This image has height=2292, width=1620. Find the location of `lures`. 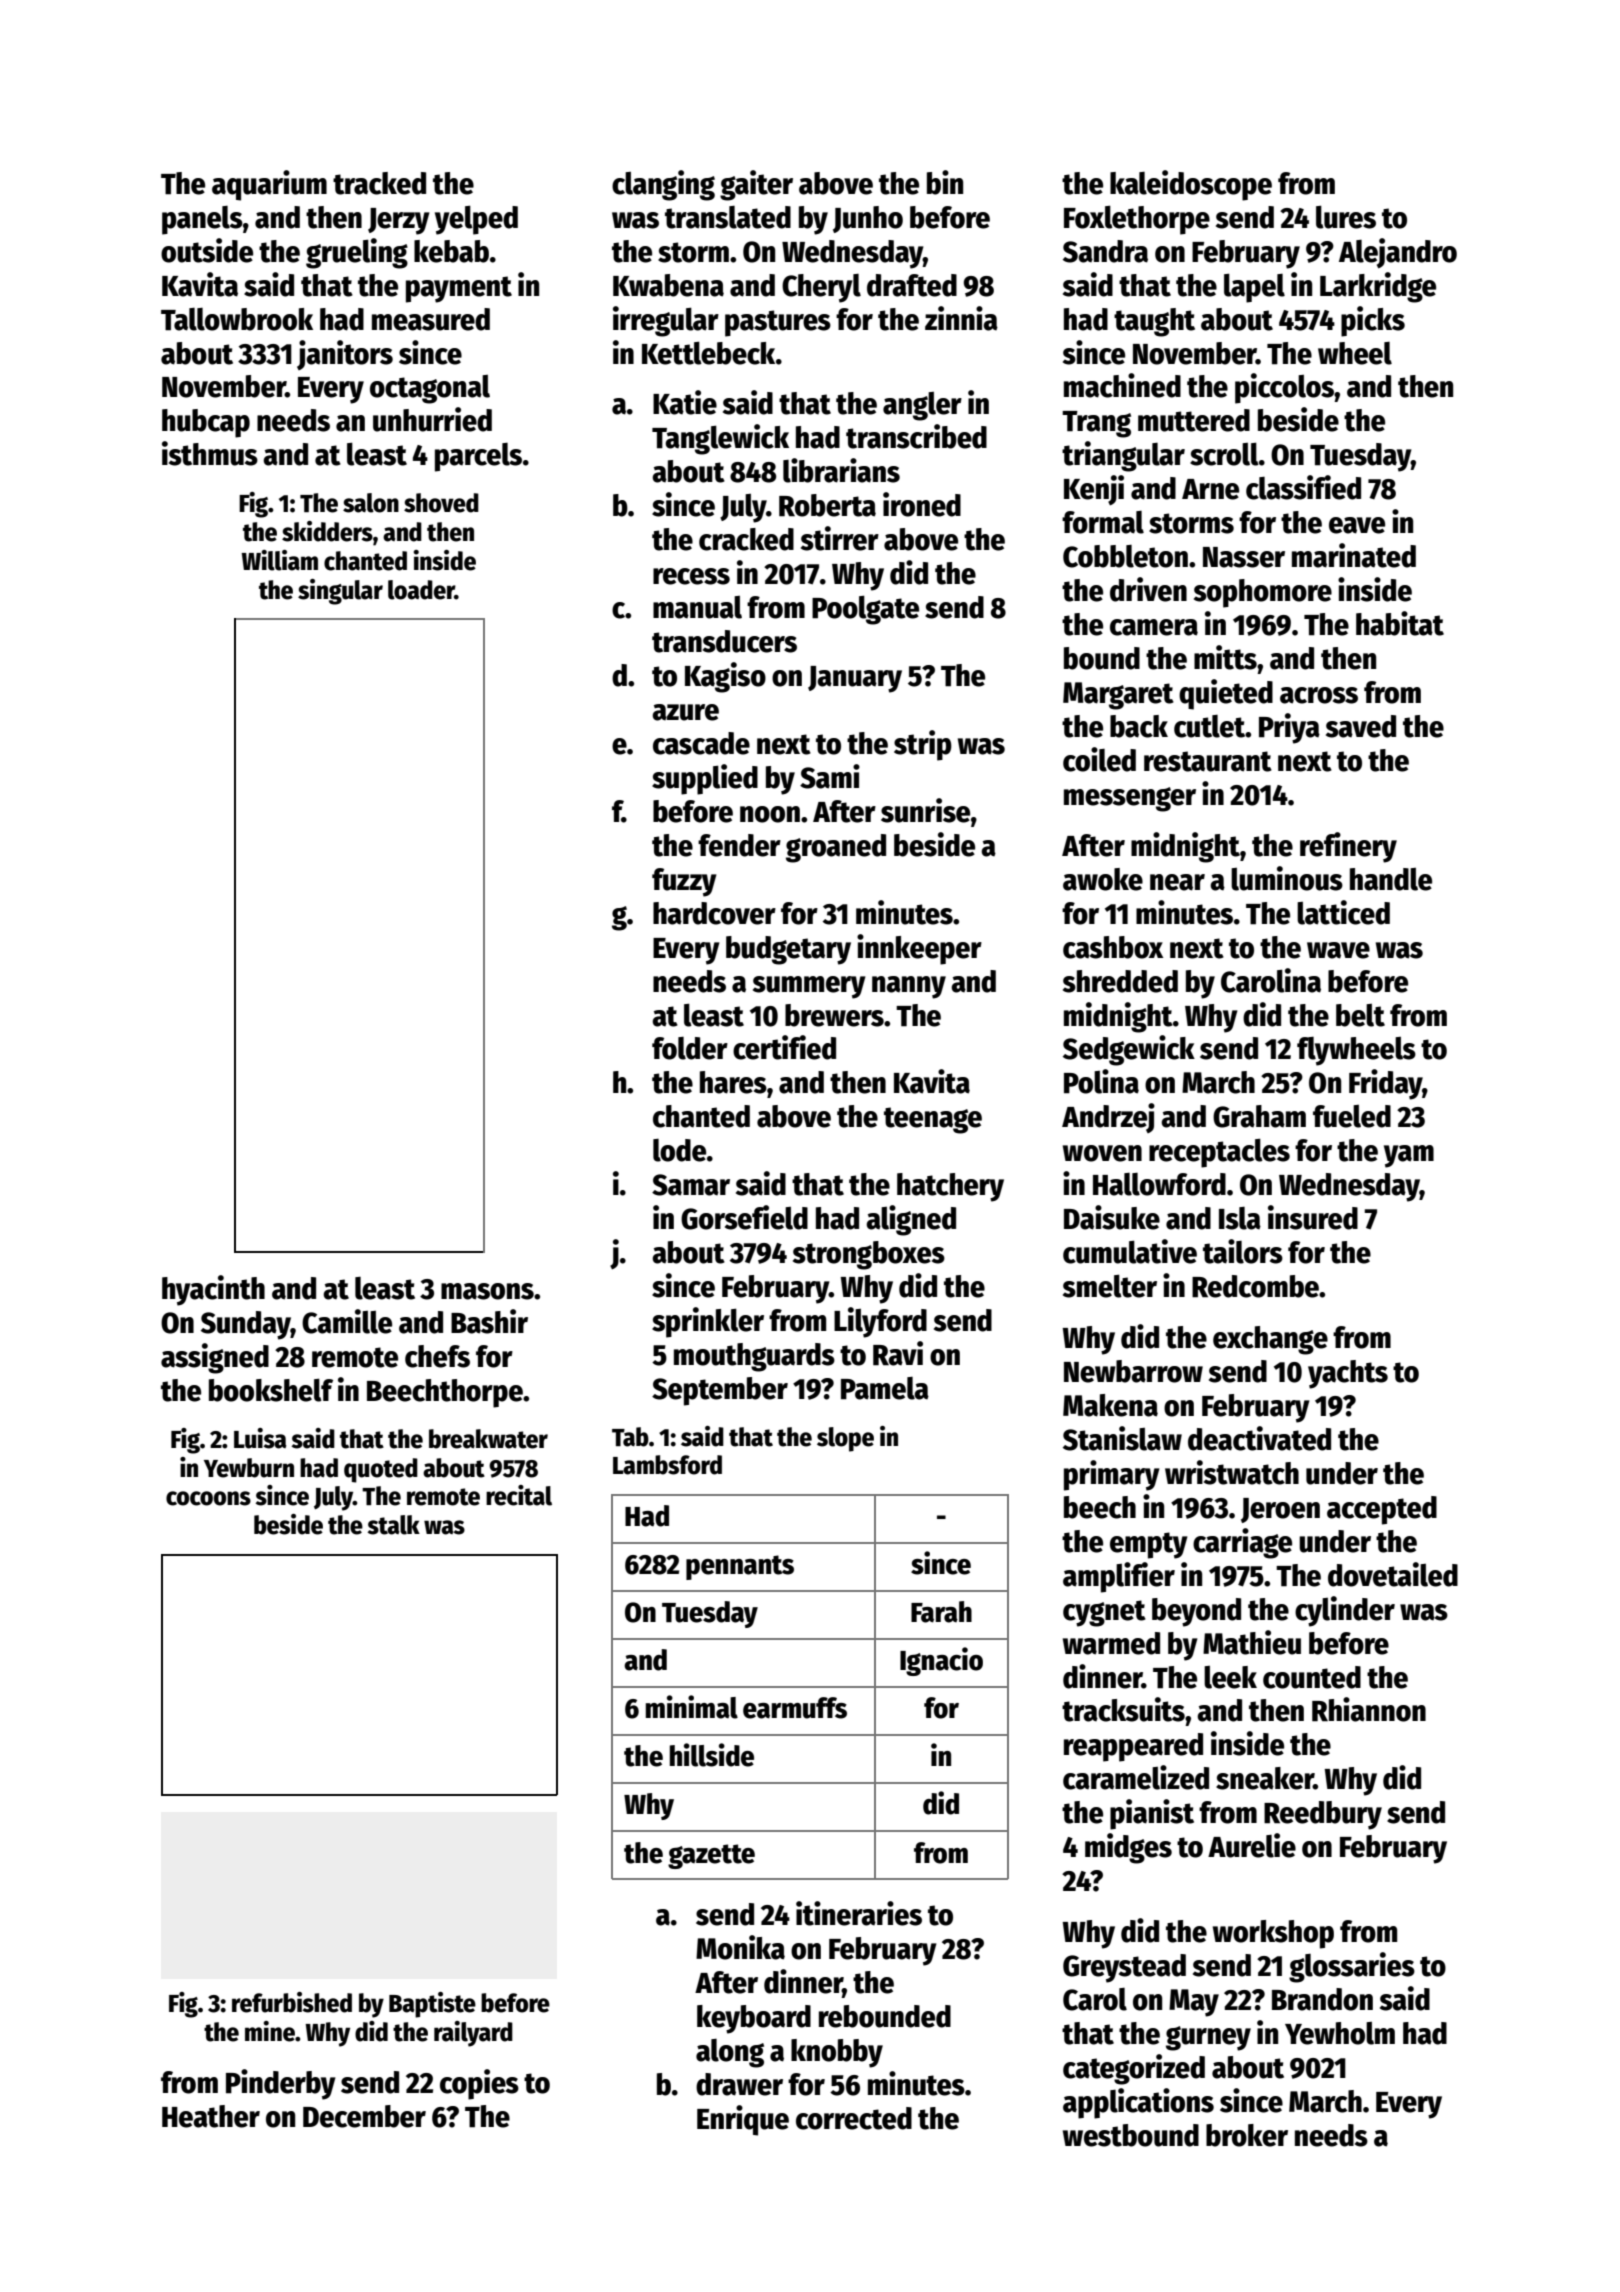

lures is located at coordinates (1346, 217).
